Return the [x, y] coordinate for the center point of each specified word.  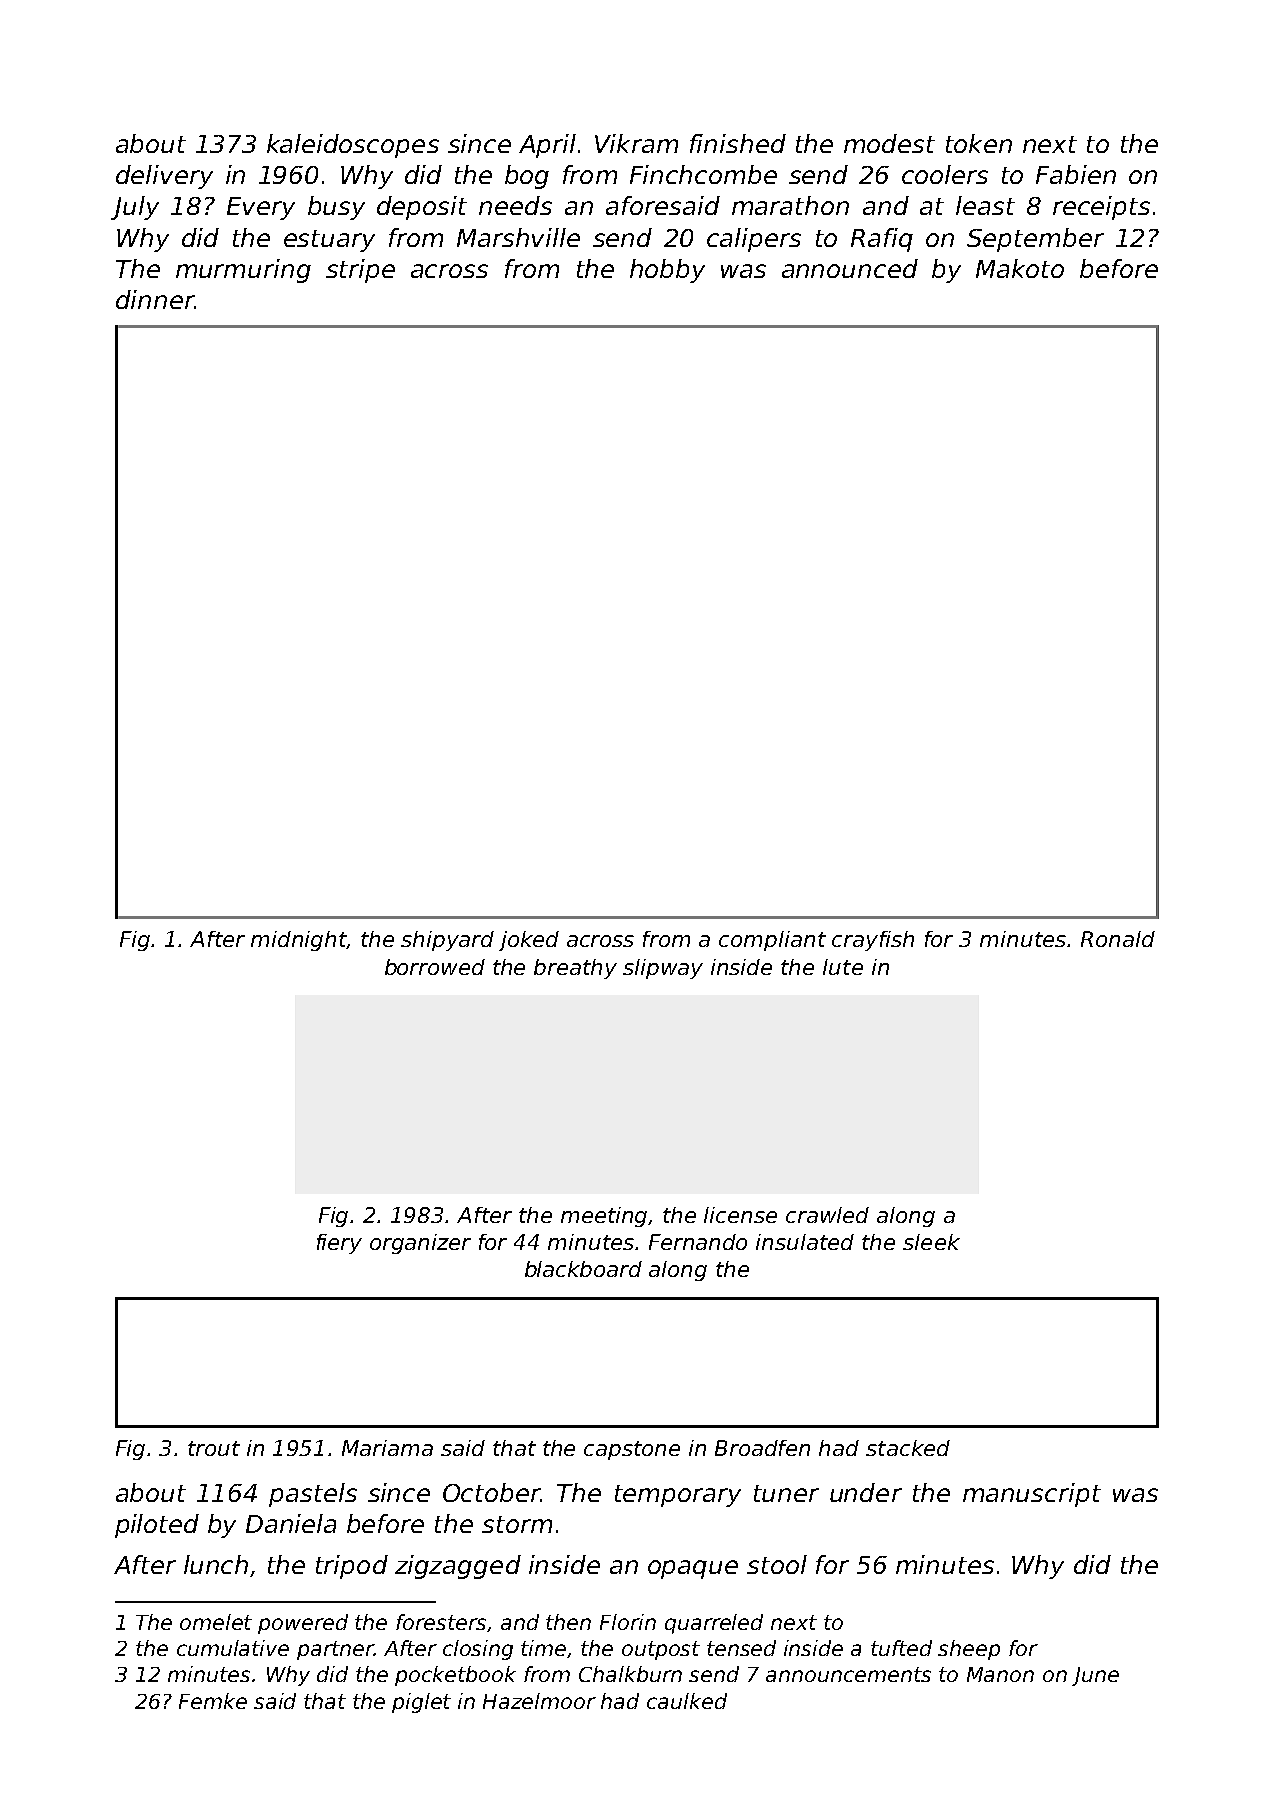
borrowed [435, 967]
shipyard [447, 941]
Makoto [1020, 268]
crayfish [873, 941]
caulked [687, 1701]
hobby [667, 271]
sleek [931, 1242]
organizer [420, 1244]
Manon [1000, 1674]
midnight [299, 941]
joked [529, 941]
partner [335, 1650]
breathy [575, 969]
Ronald [1118, 939]
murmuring [243, 271]
